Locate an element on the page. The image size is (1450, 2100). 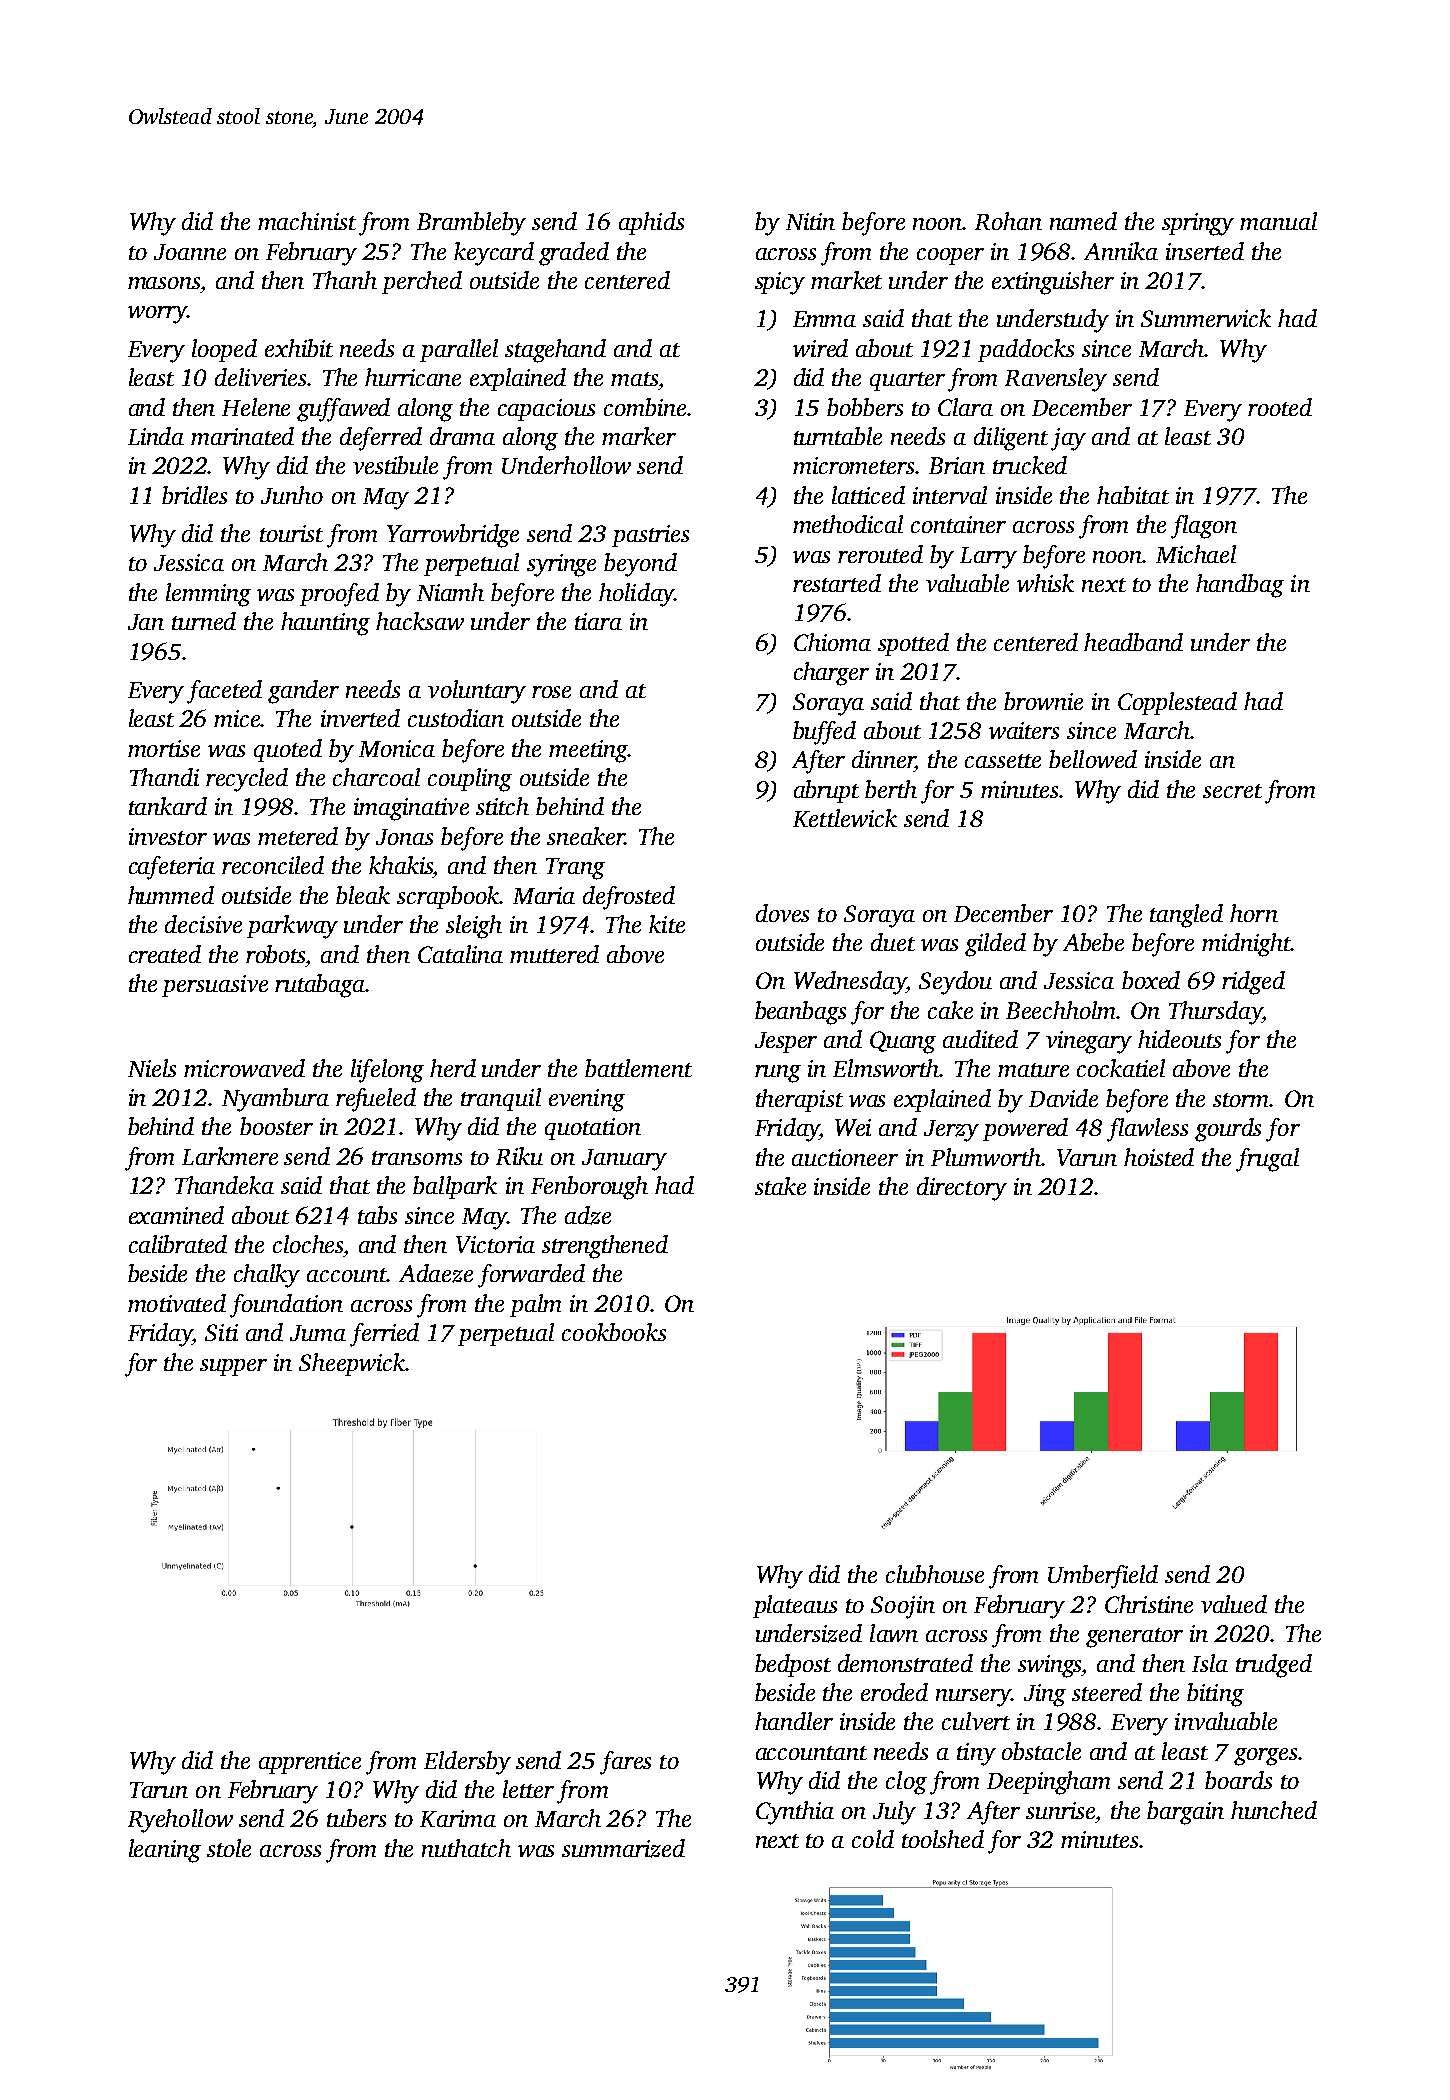
dinner is located at coordinates (883, 759).
